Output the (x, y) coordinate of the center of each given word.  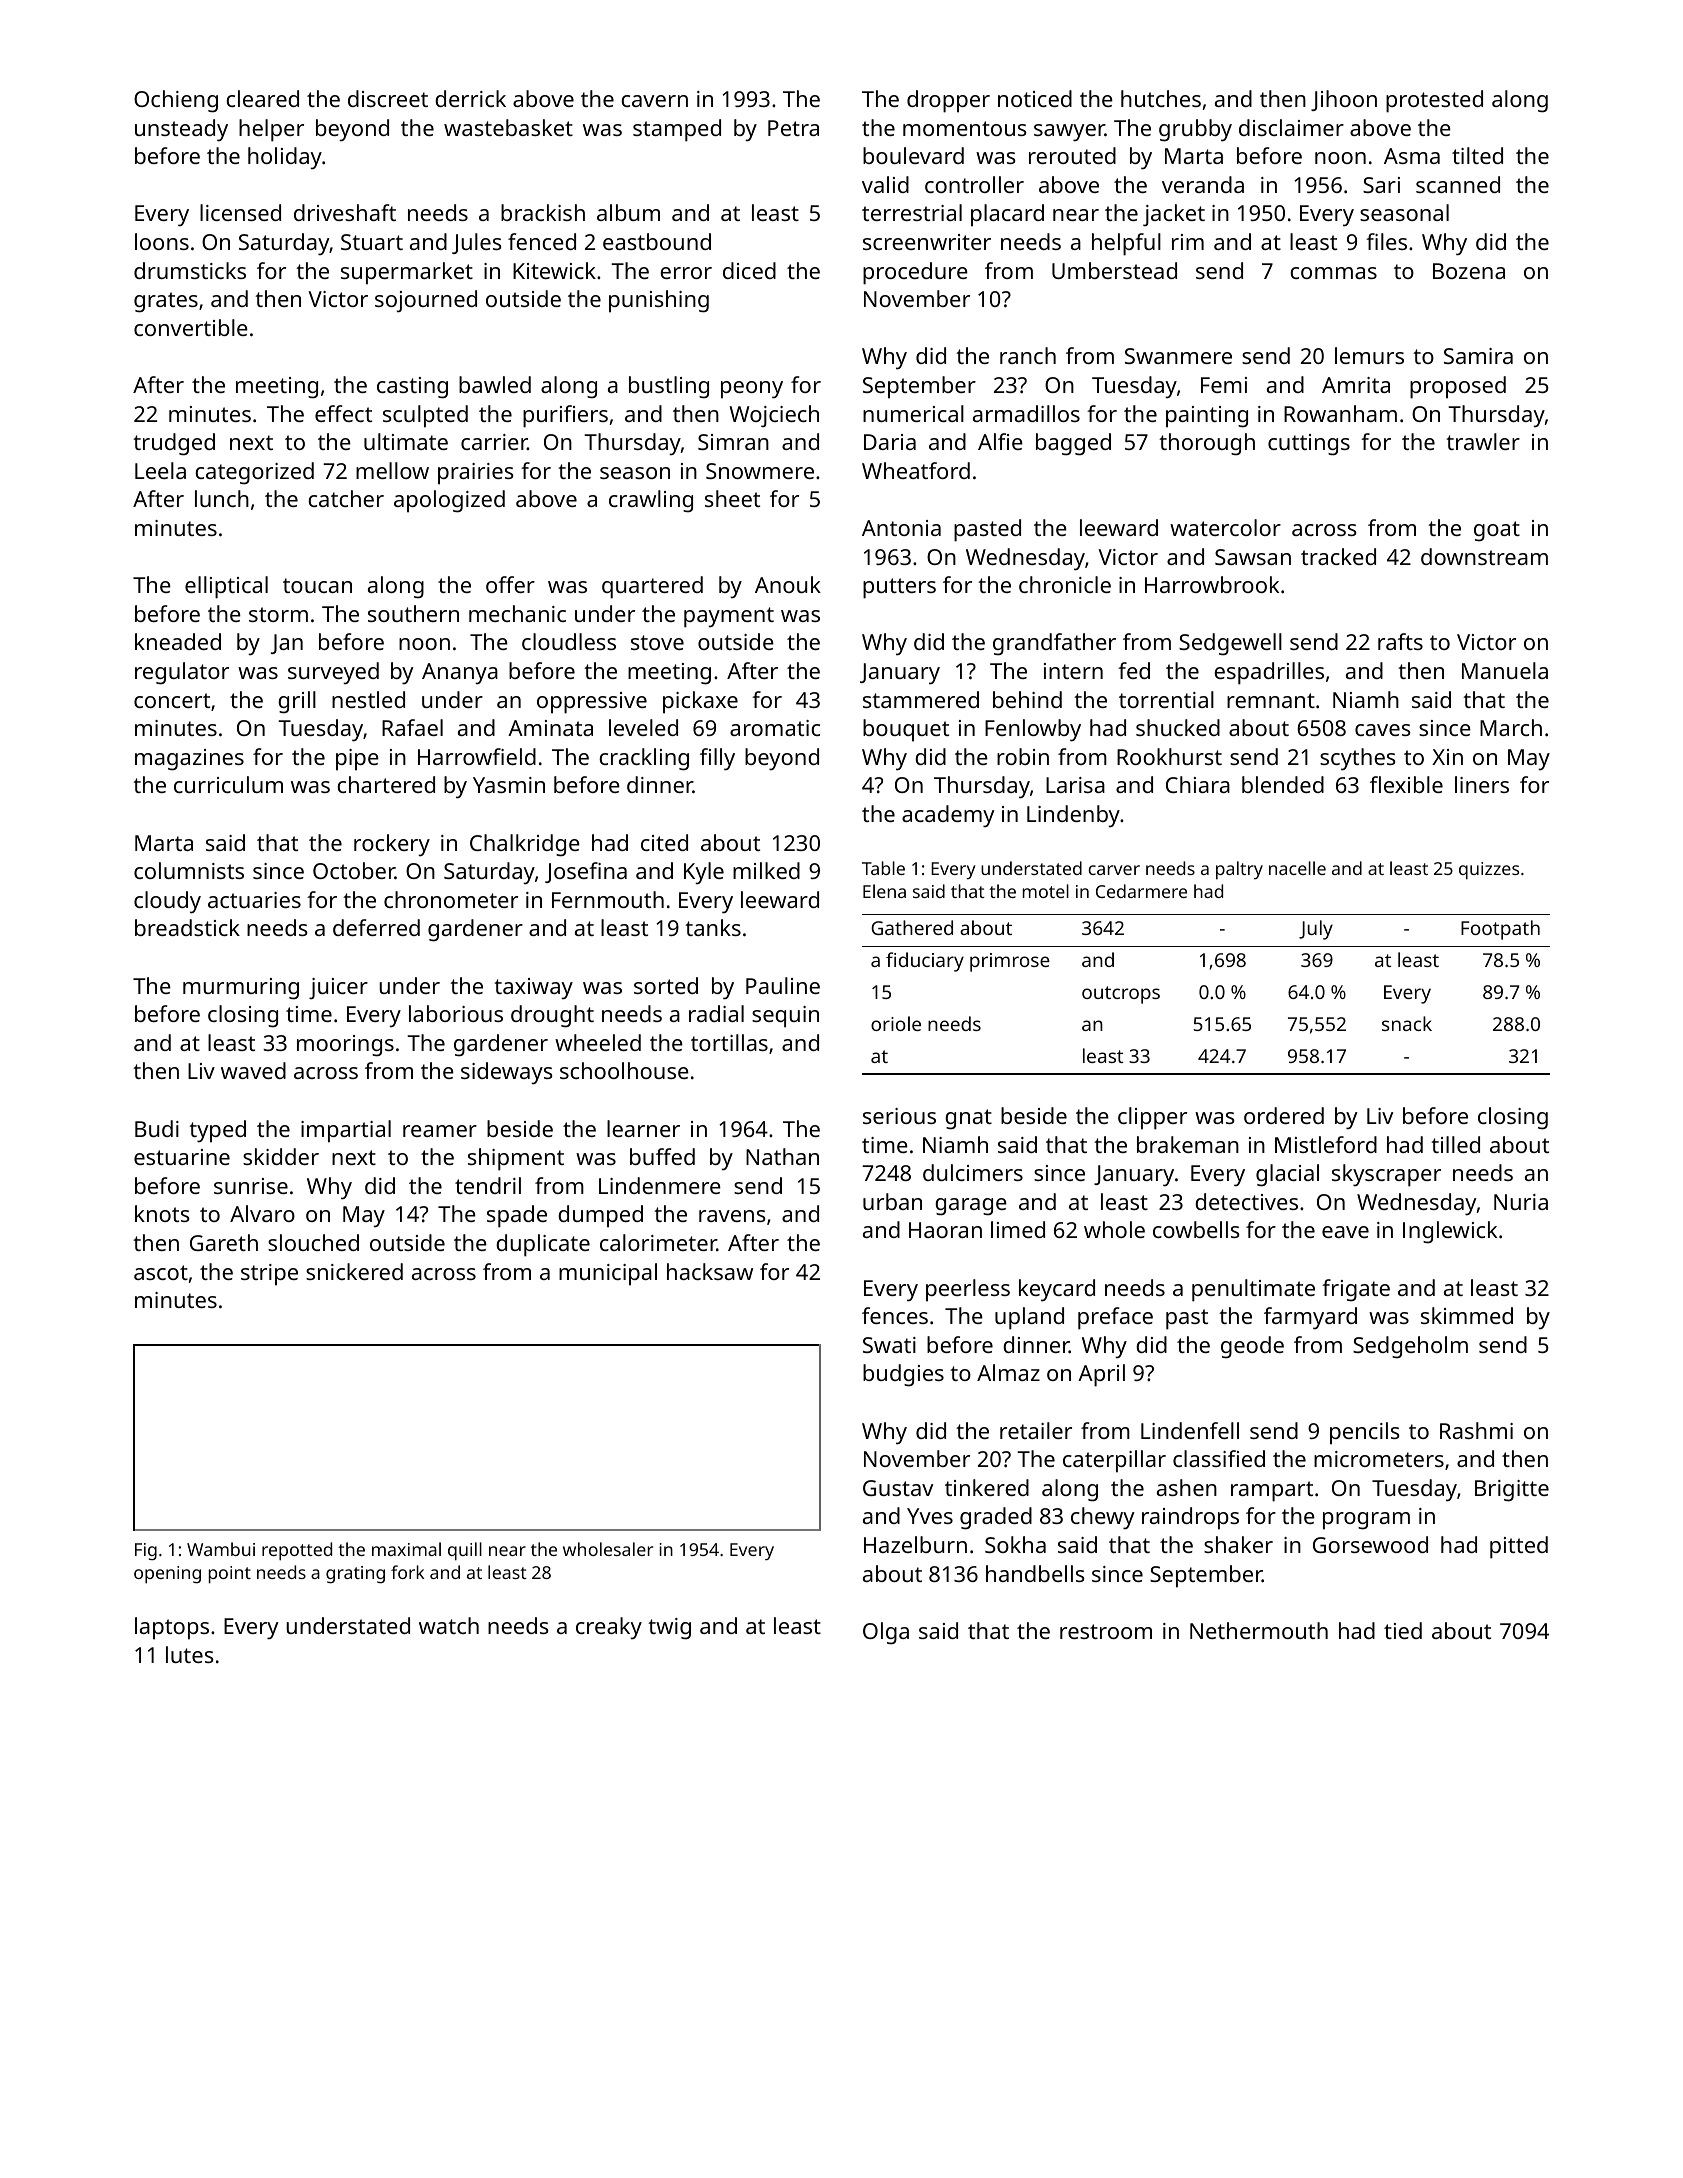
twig (669, 1629)
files (1386, 241)
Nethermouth (1259, 1630)
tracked (1338, 556)
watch (449, 1625)
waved (253, 1070)
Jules (477, 243)
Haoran (945, 1230)
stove (657, 642)
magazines (189, 760)
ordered (1284, 1115)
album (628, 212)
